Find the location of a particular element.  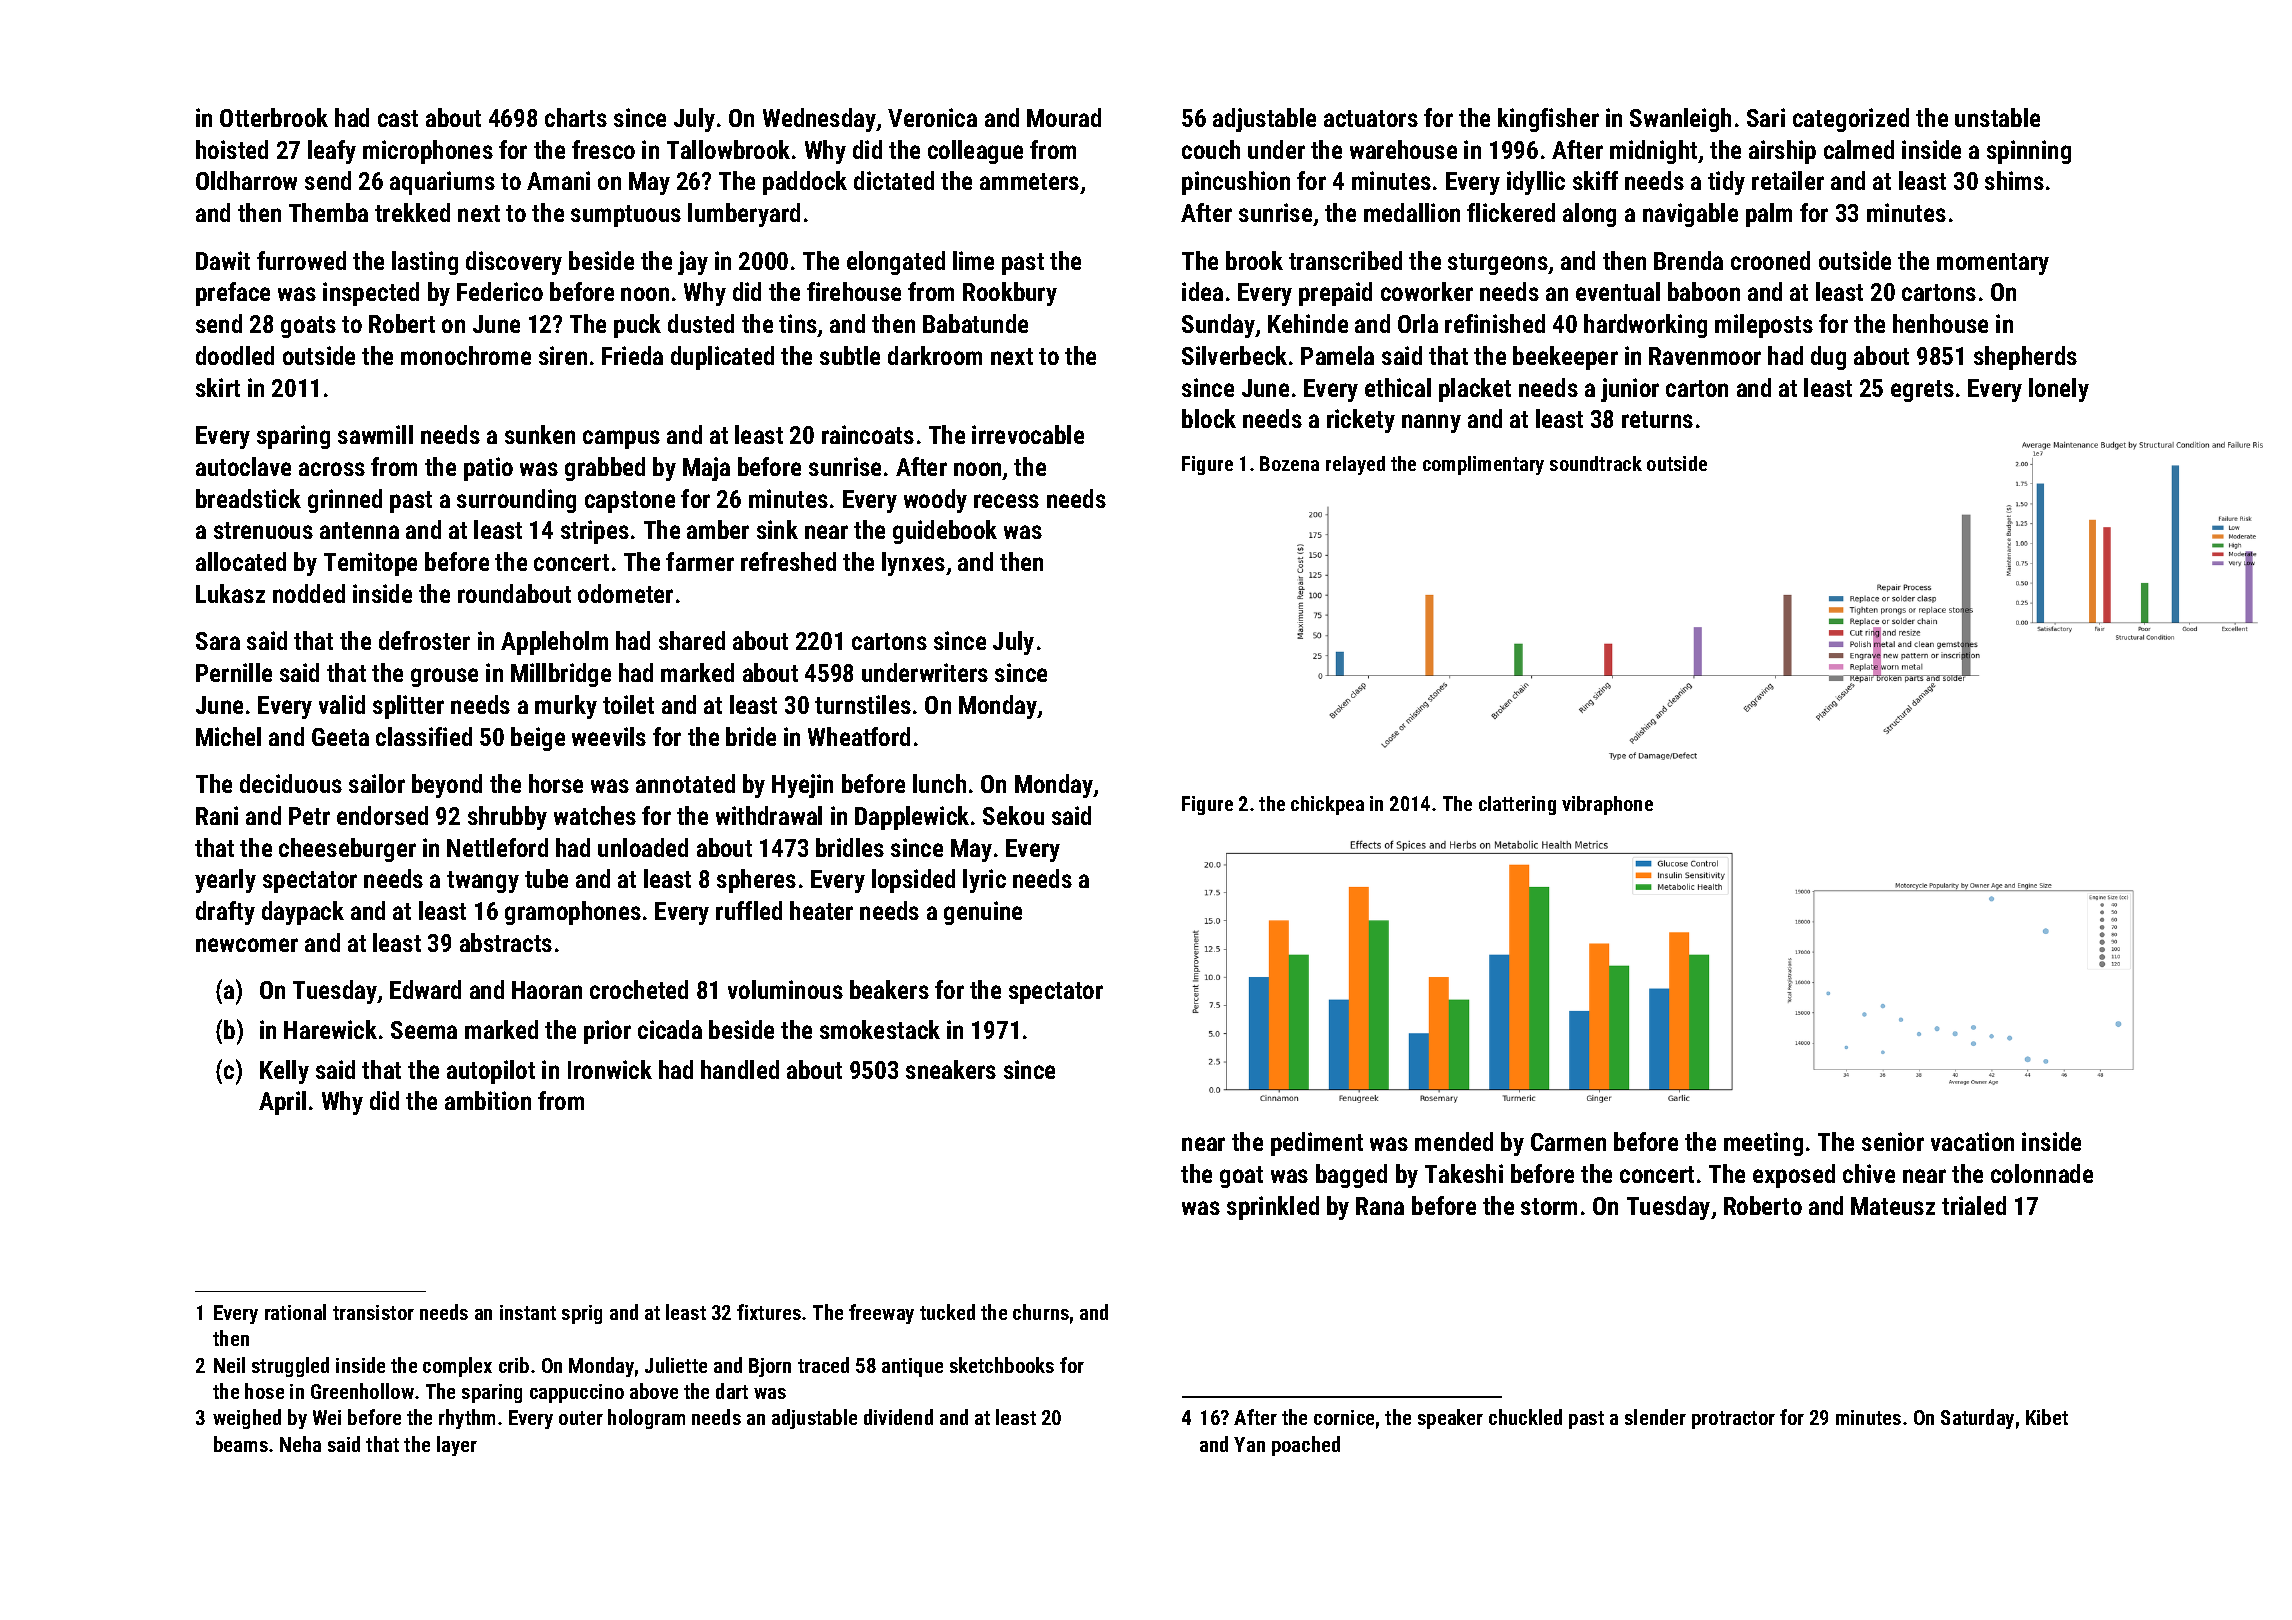

Mateusz is located at coordinates (1893, 1206).
